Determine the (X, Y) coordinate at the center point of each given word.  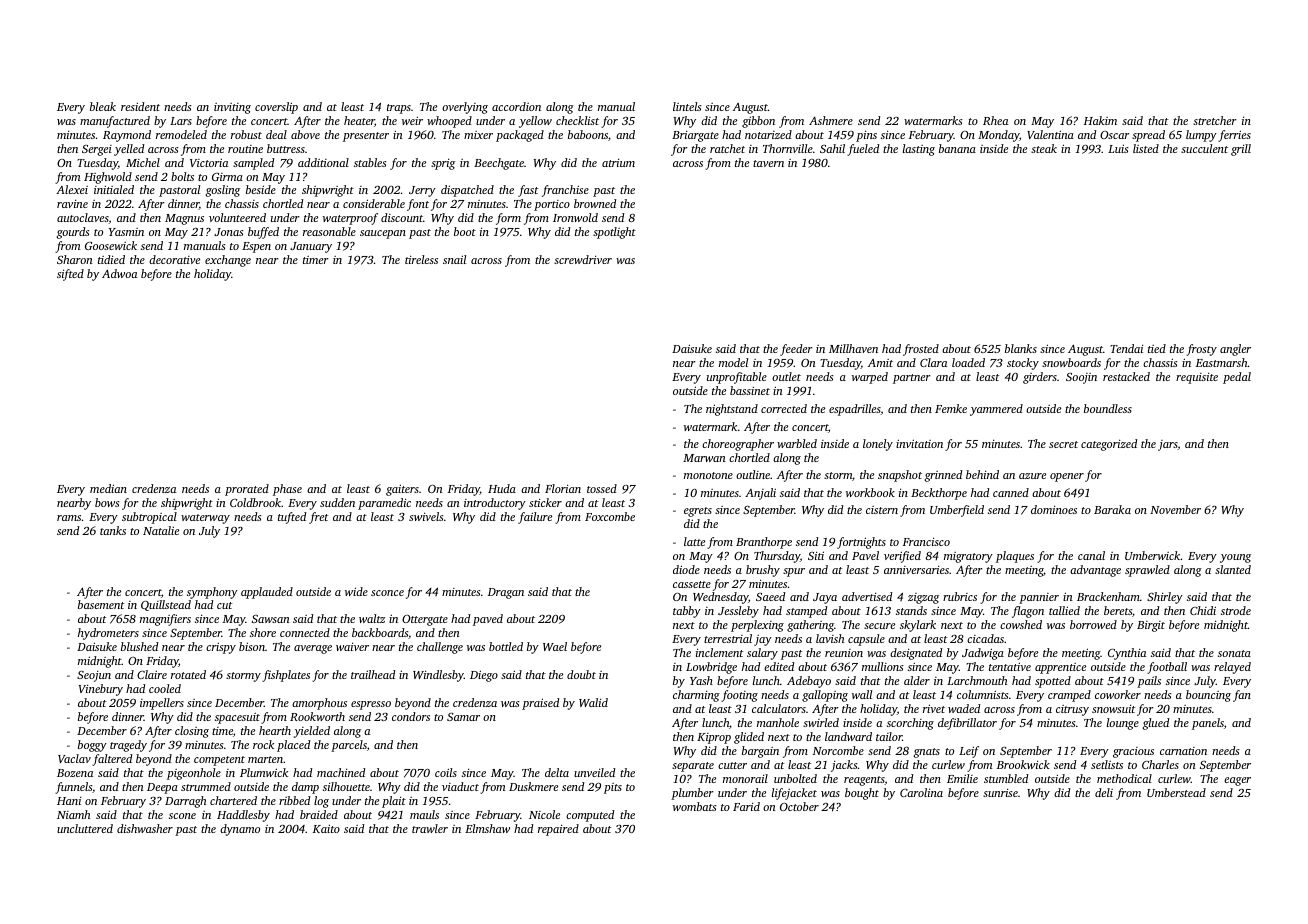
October (799, 806)
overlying (465, 108)
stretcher (1215, 120)
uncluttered (85, 828)
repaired (558, 830)
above (305, 134)
